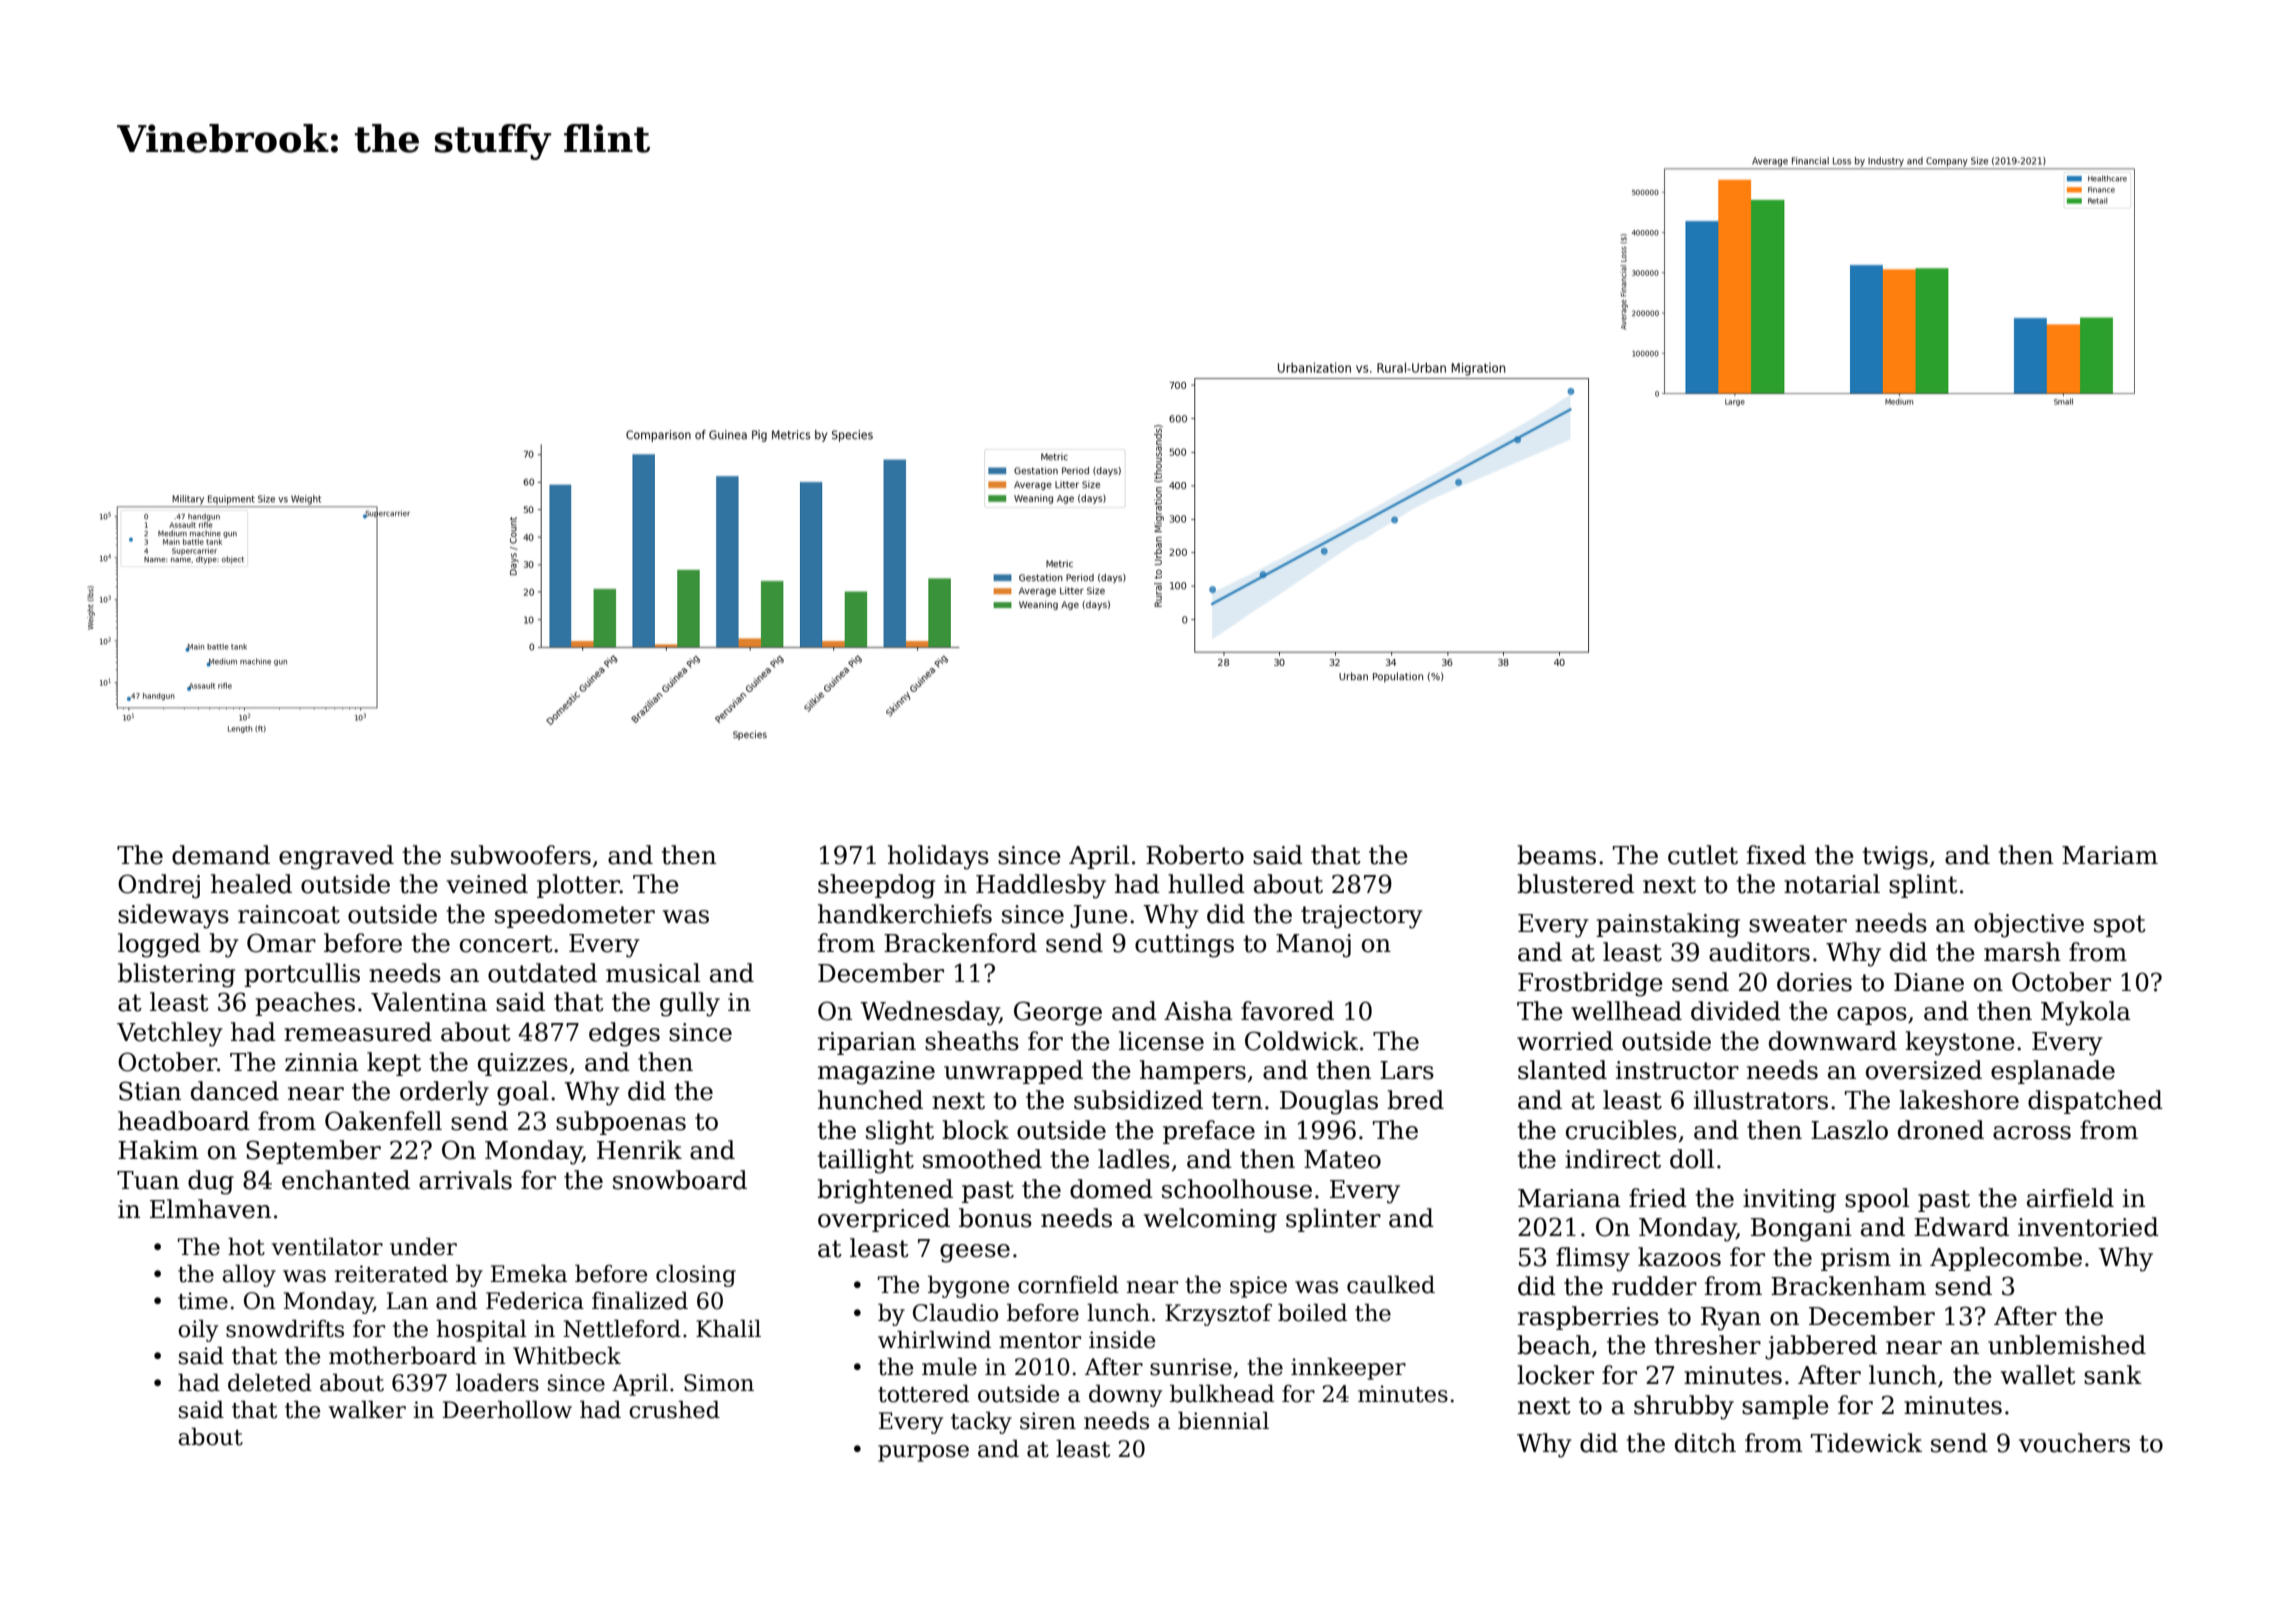  Describe the element at coordinates (1312, 1312) in the image. I see `boiled` at that location.
